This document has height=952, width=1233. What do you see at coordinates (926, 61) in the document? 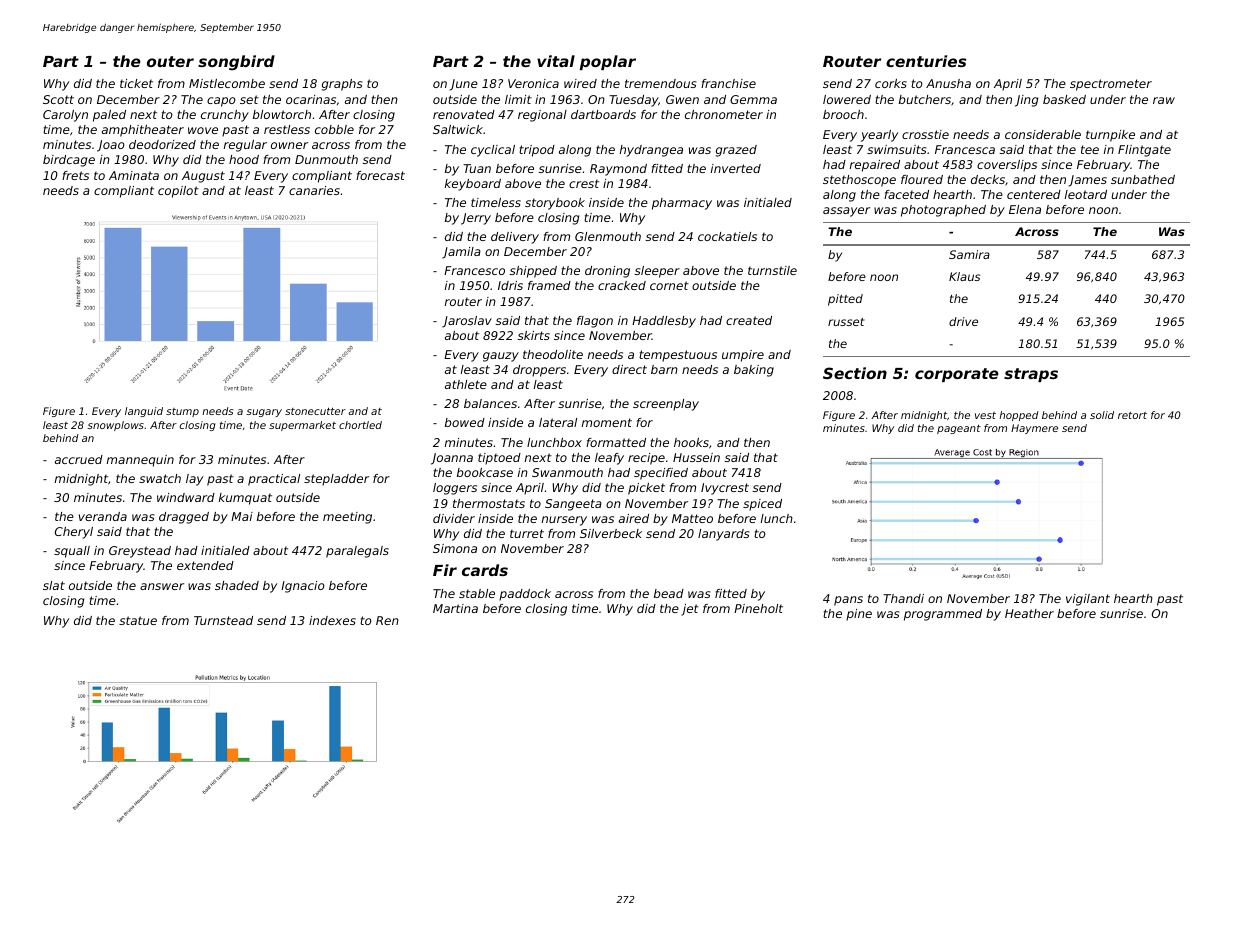
I see `centuries` at bounding box center [926, 61].
